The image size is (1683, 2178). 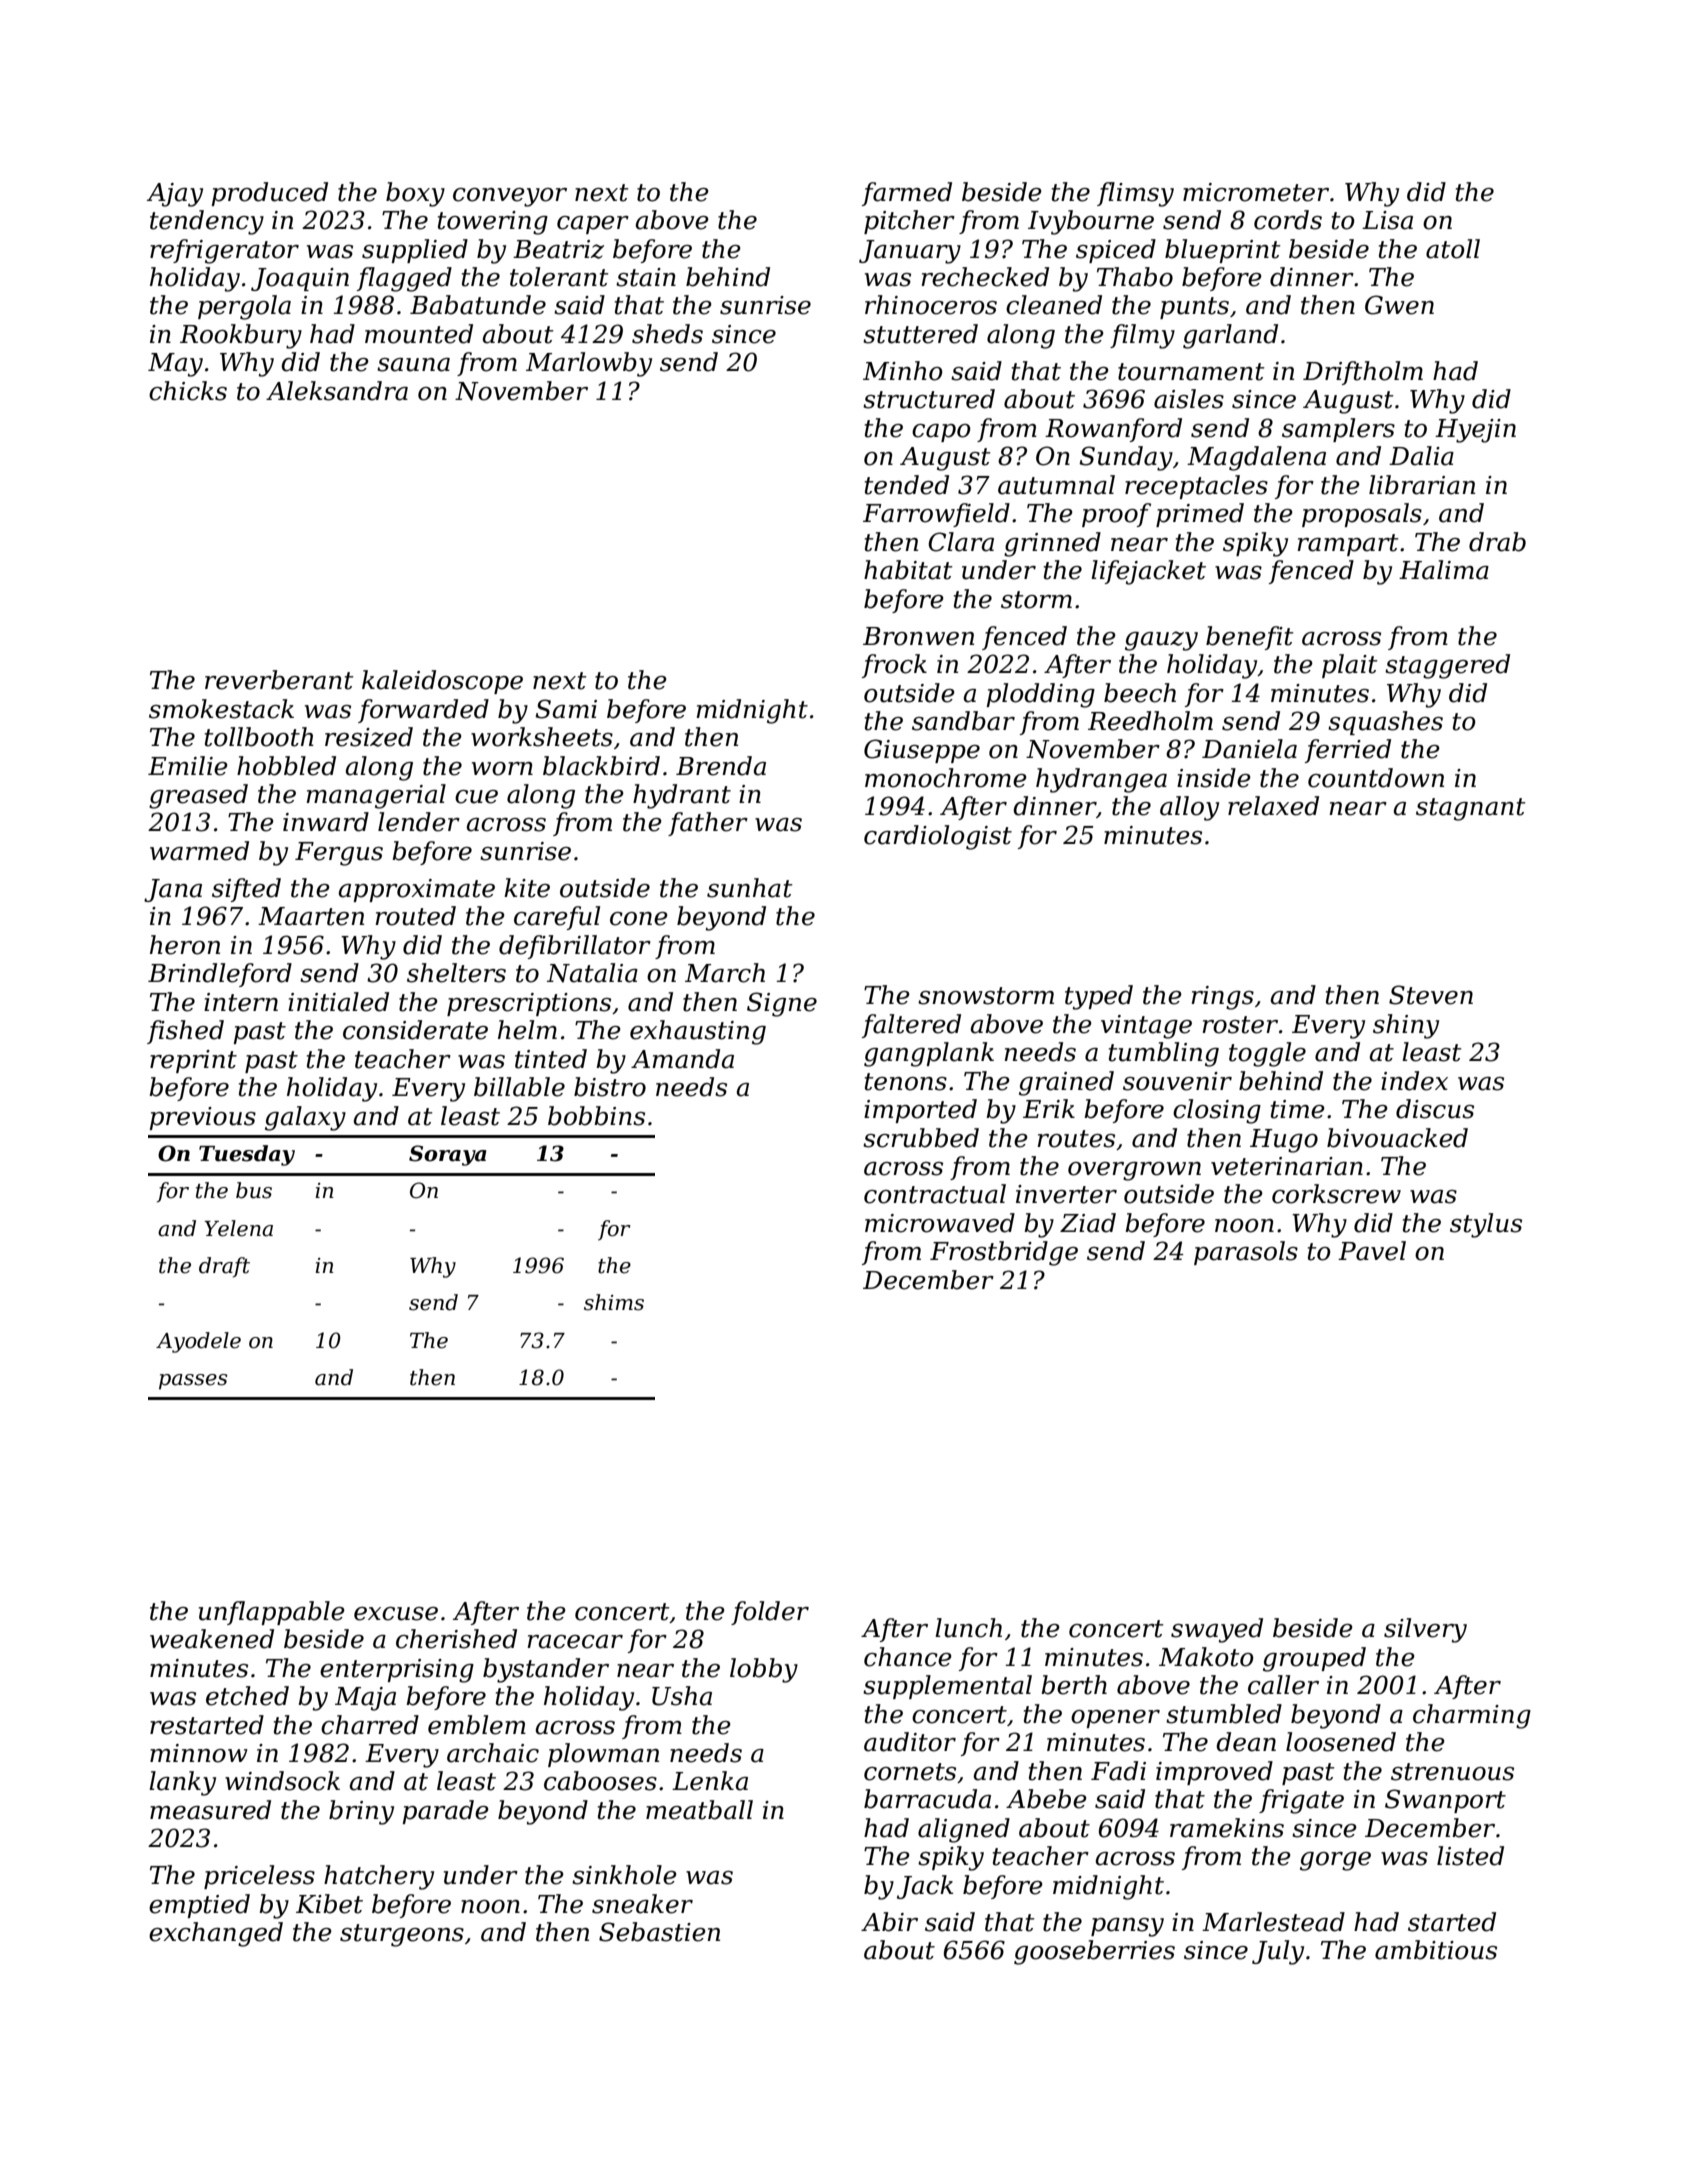 I want to click on conveyor, so click(x=510, y=197).
